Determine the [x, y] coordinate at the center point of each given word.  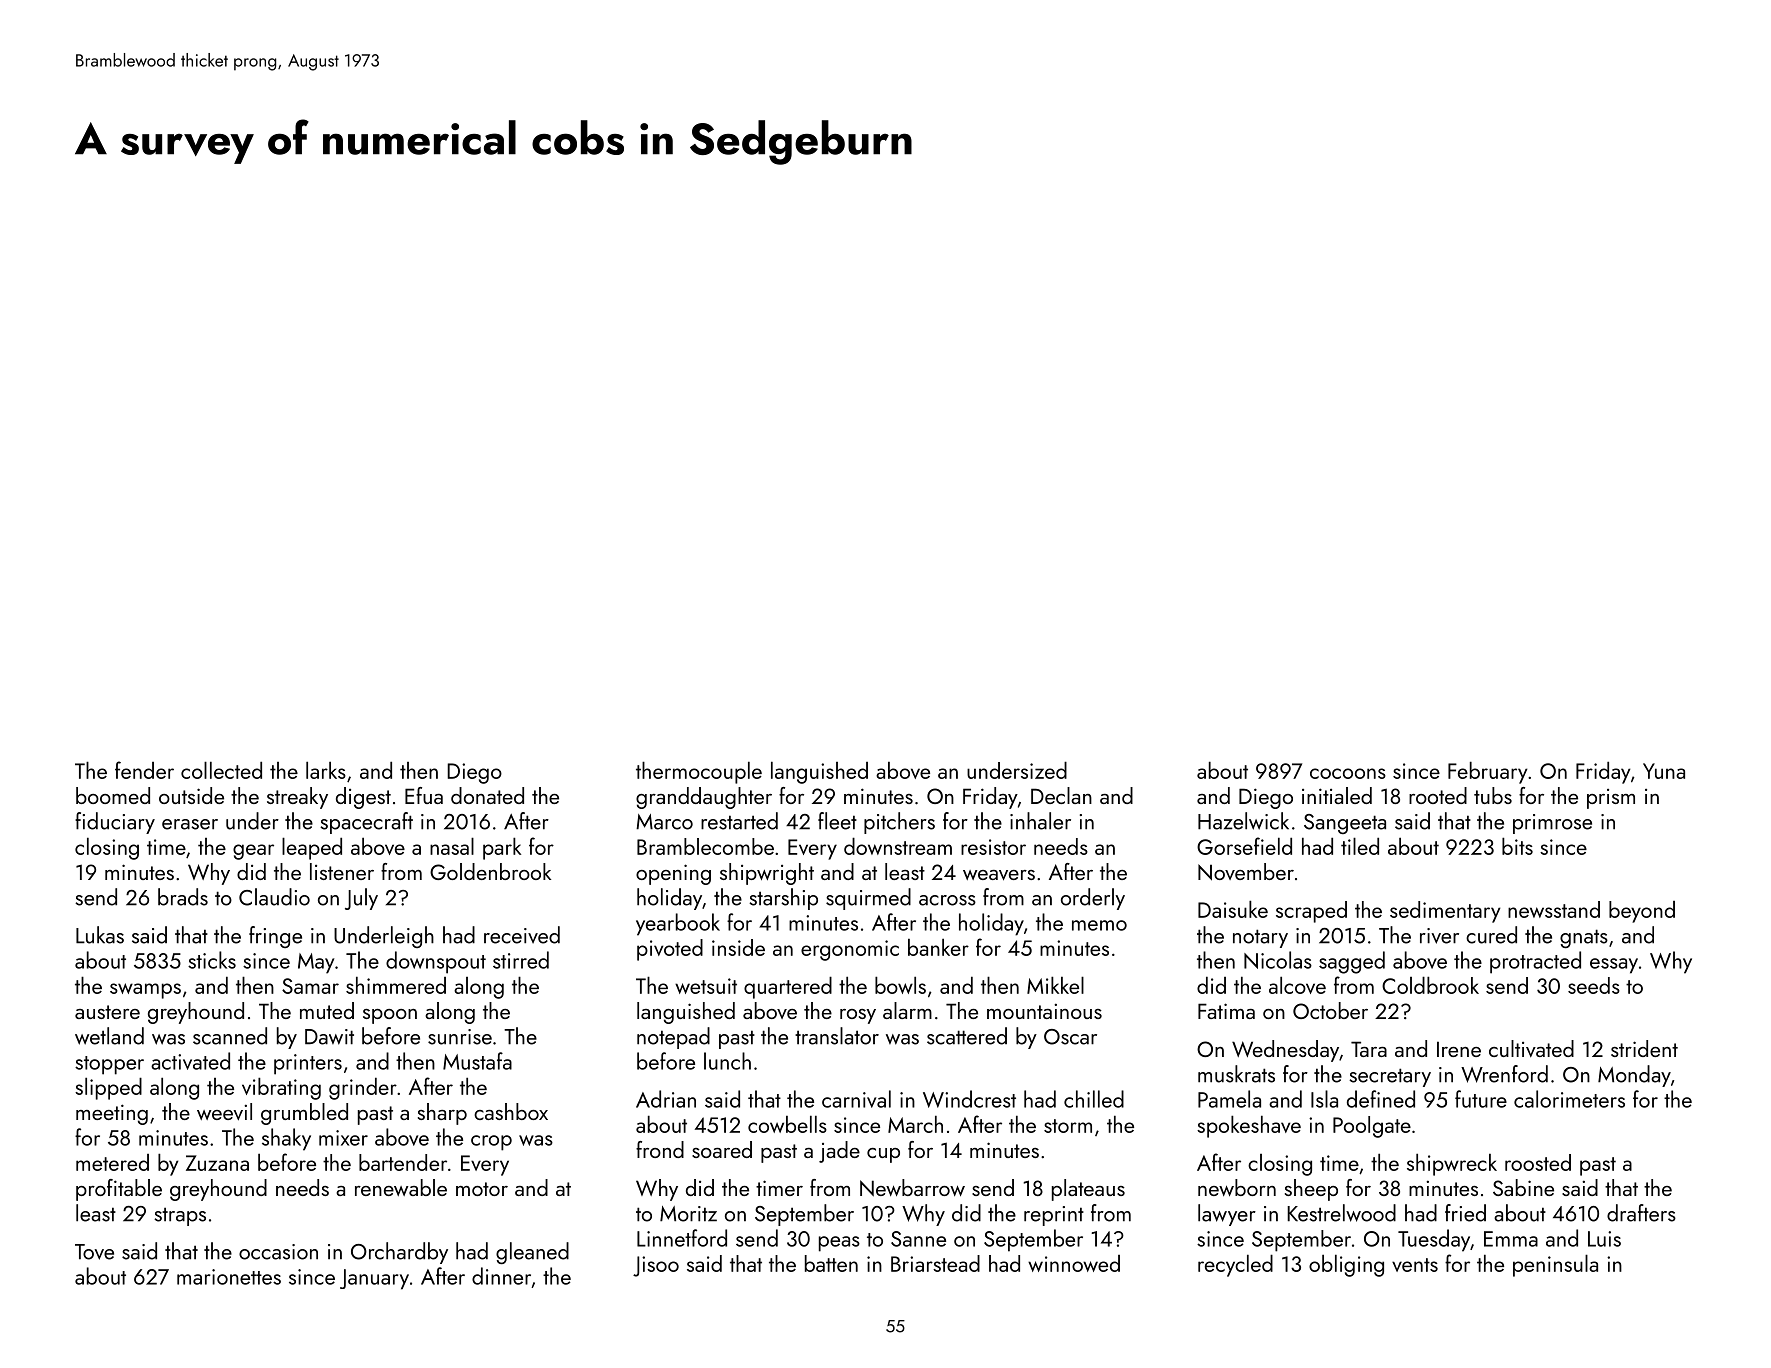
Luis [1604, 1239]
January [374, 1279]
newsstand [1554, 909]
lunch [727, 1061]
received [522, 935]
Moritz [688, 1214]
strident [1644, 1048]
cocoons [1348, 773]
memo [1099, 925]
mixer [343, 1138]
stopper [109, 1065]
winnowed [1074, 1263]
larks [326, 770]
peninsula [1555, 1265]
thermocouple [699, 772]
